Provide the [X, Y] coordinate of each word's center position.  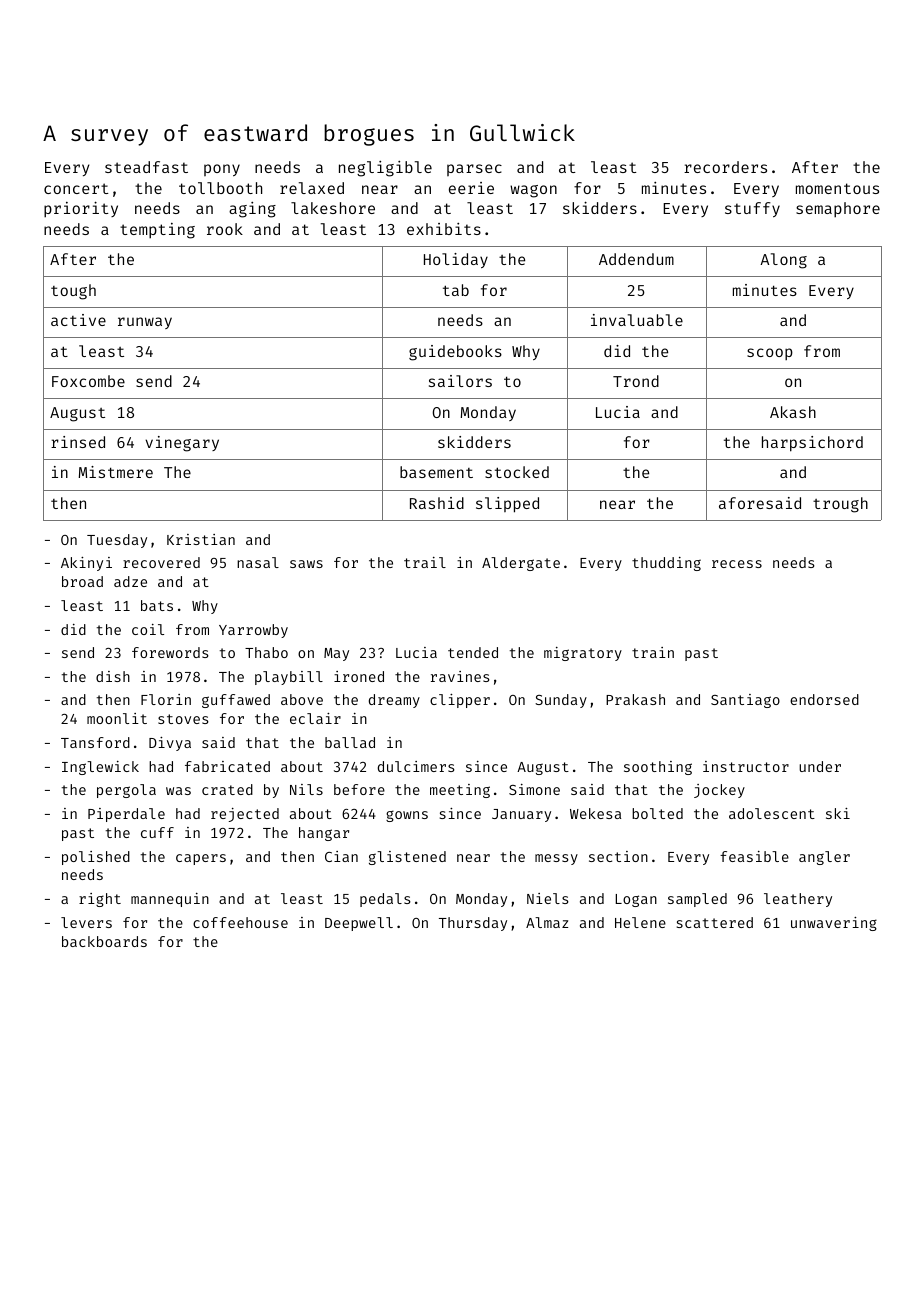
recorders [725, 167]
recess [737, 564]
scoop [770, 354]
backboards [104, 941]
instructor [746, 766]
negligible [385, 169]
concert [76, 188]
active [78, 320]
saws [306, 564]
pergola [126, 791]
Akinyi [86, 564]
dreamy [394, 701]
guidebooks [455, 353]
